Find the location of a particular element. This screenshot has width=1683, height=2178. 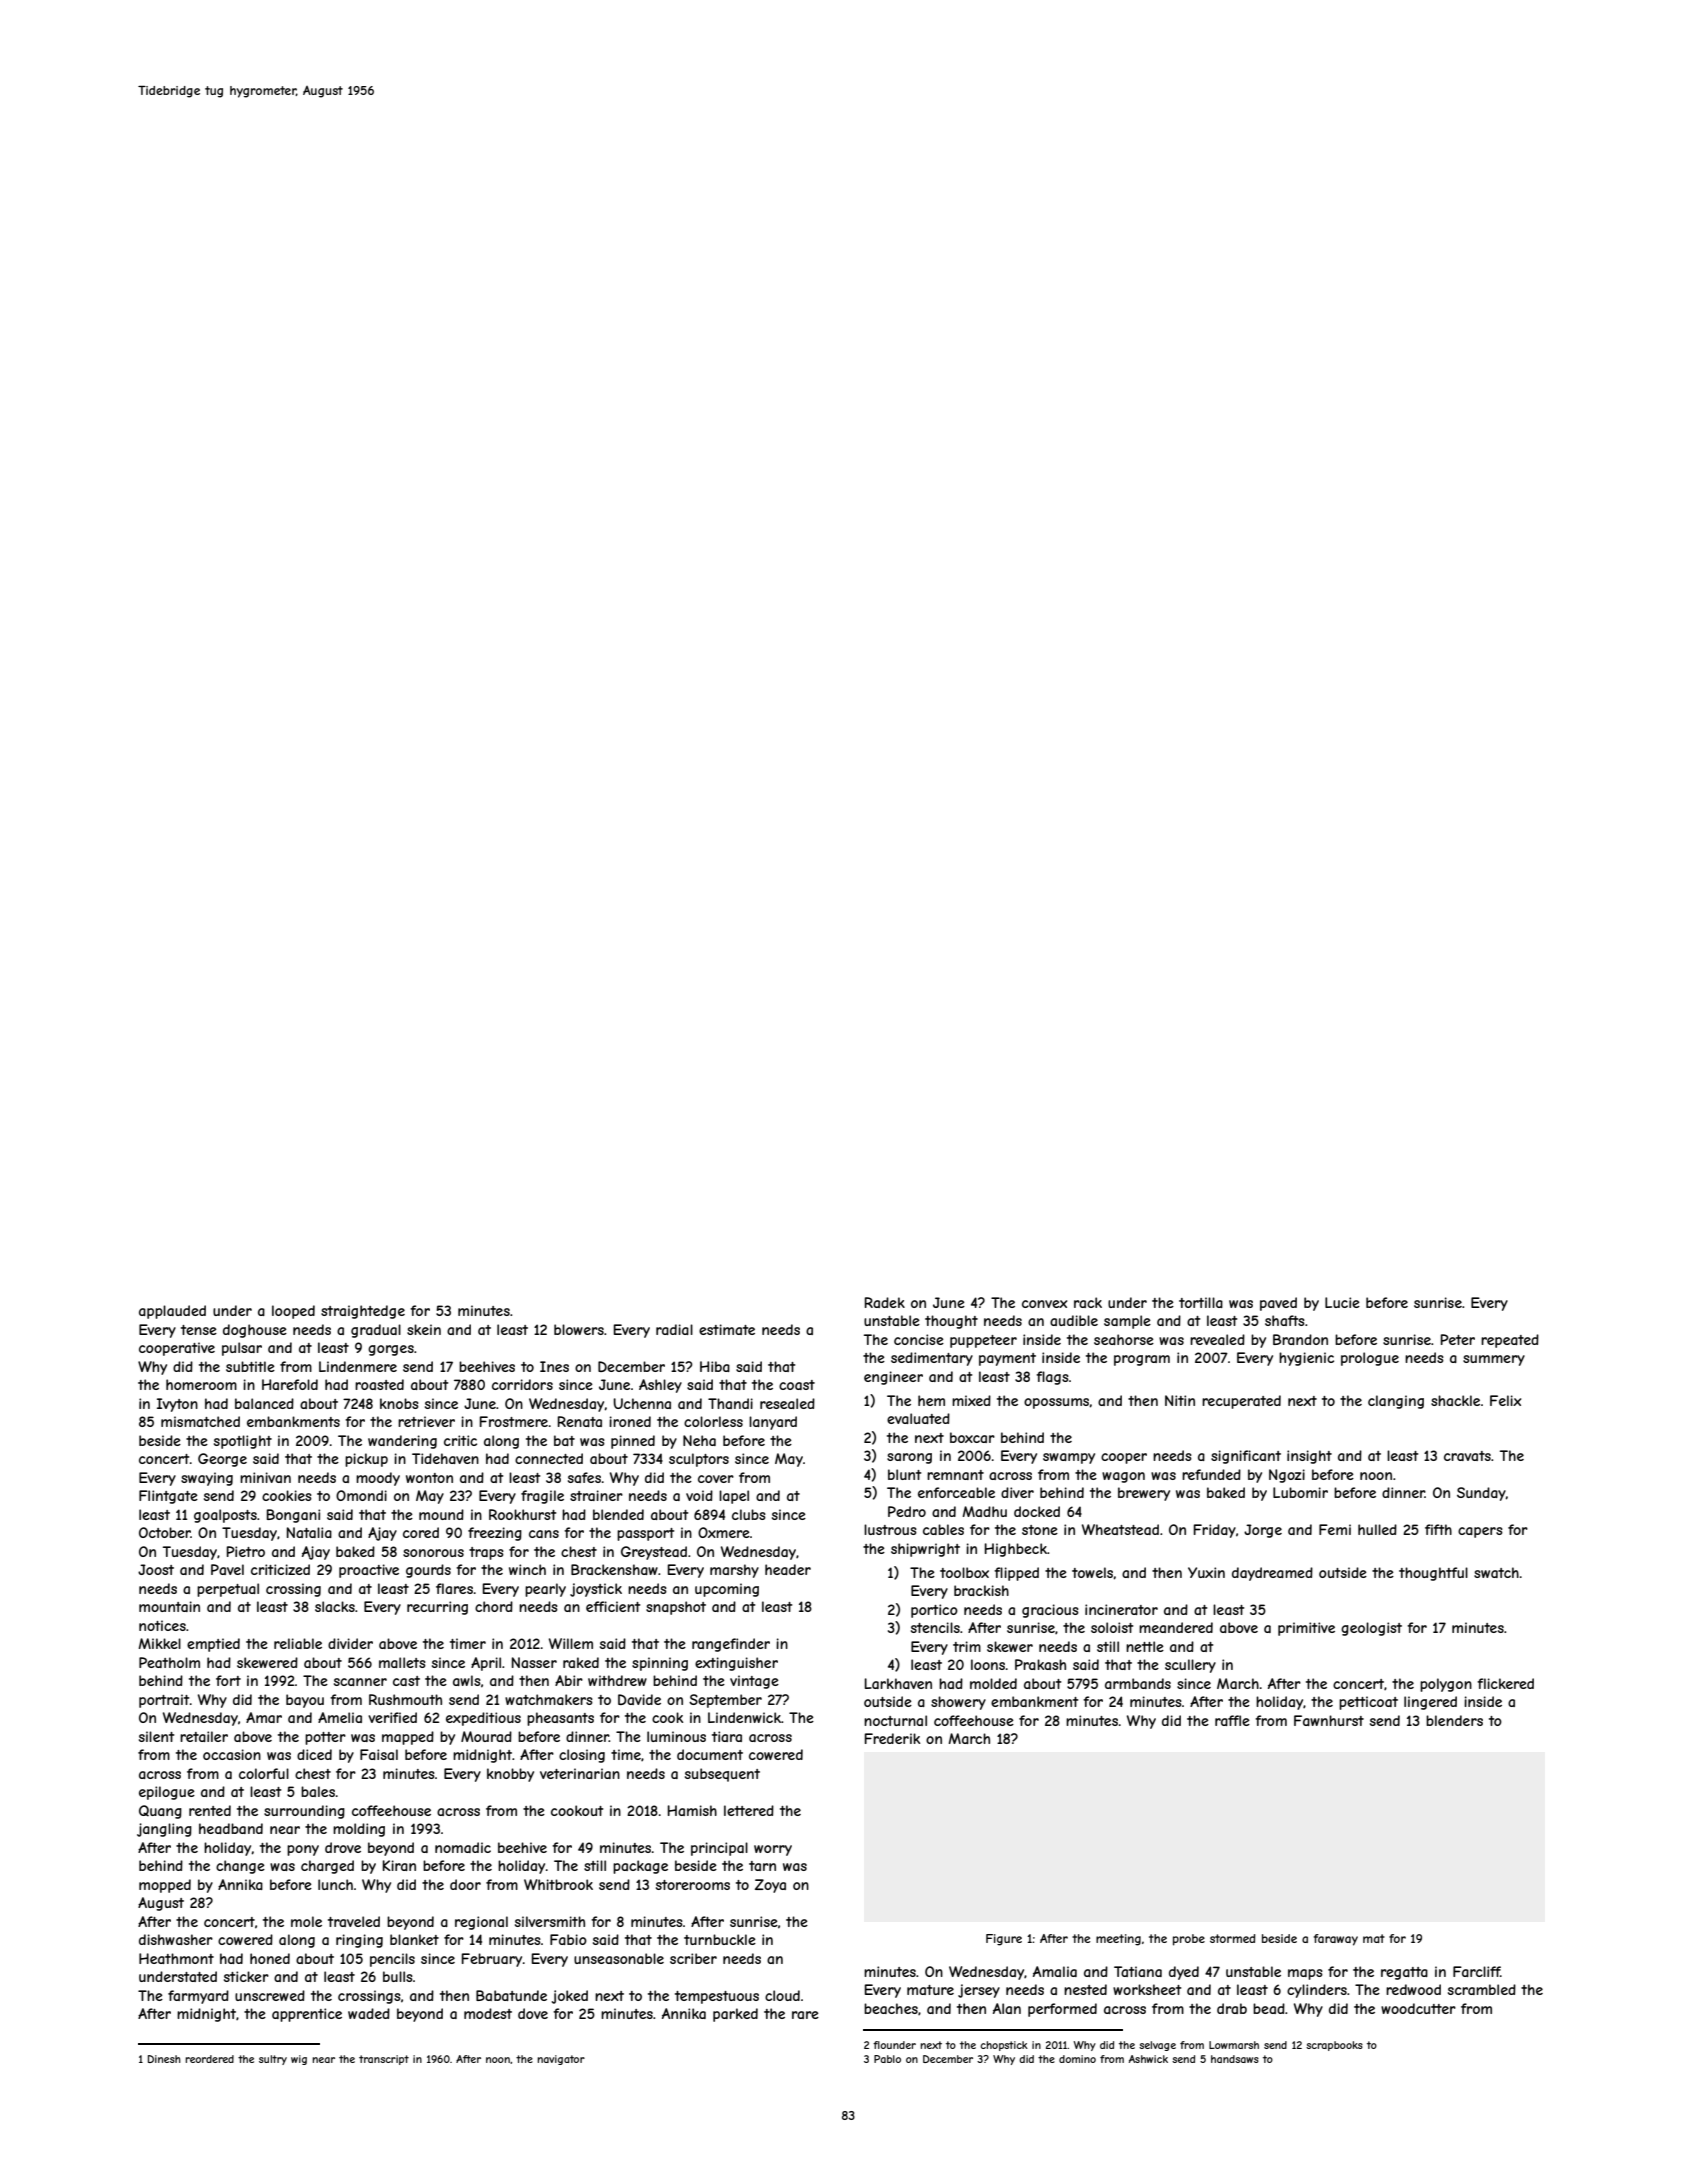

Lowmarsh is located at coordinates (1234, 2045).
